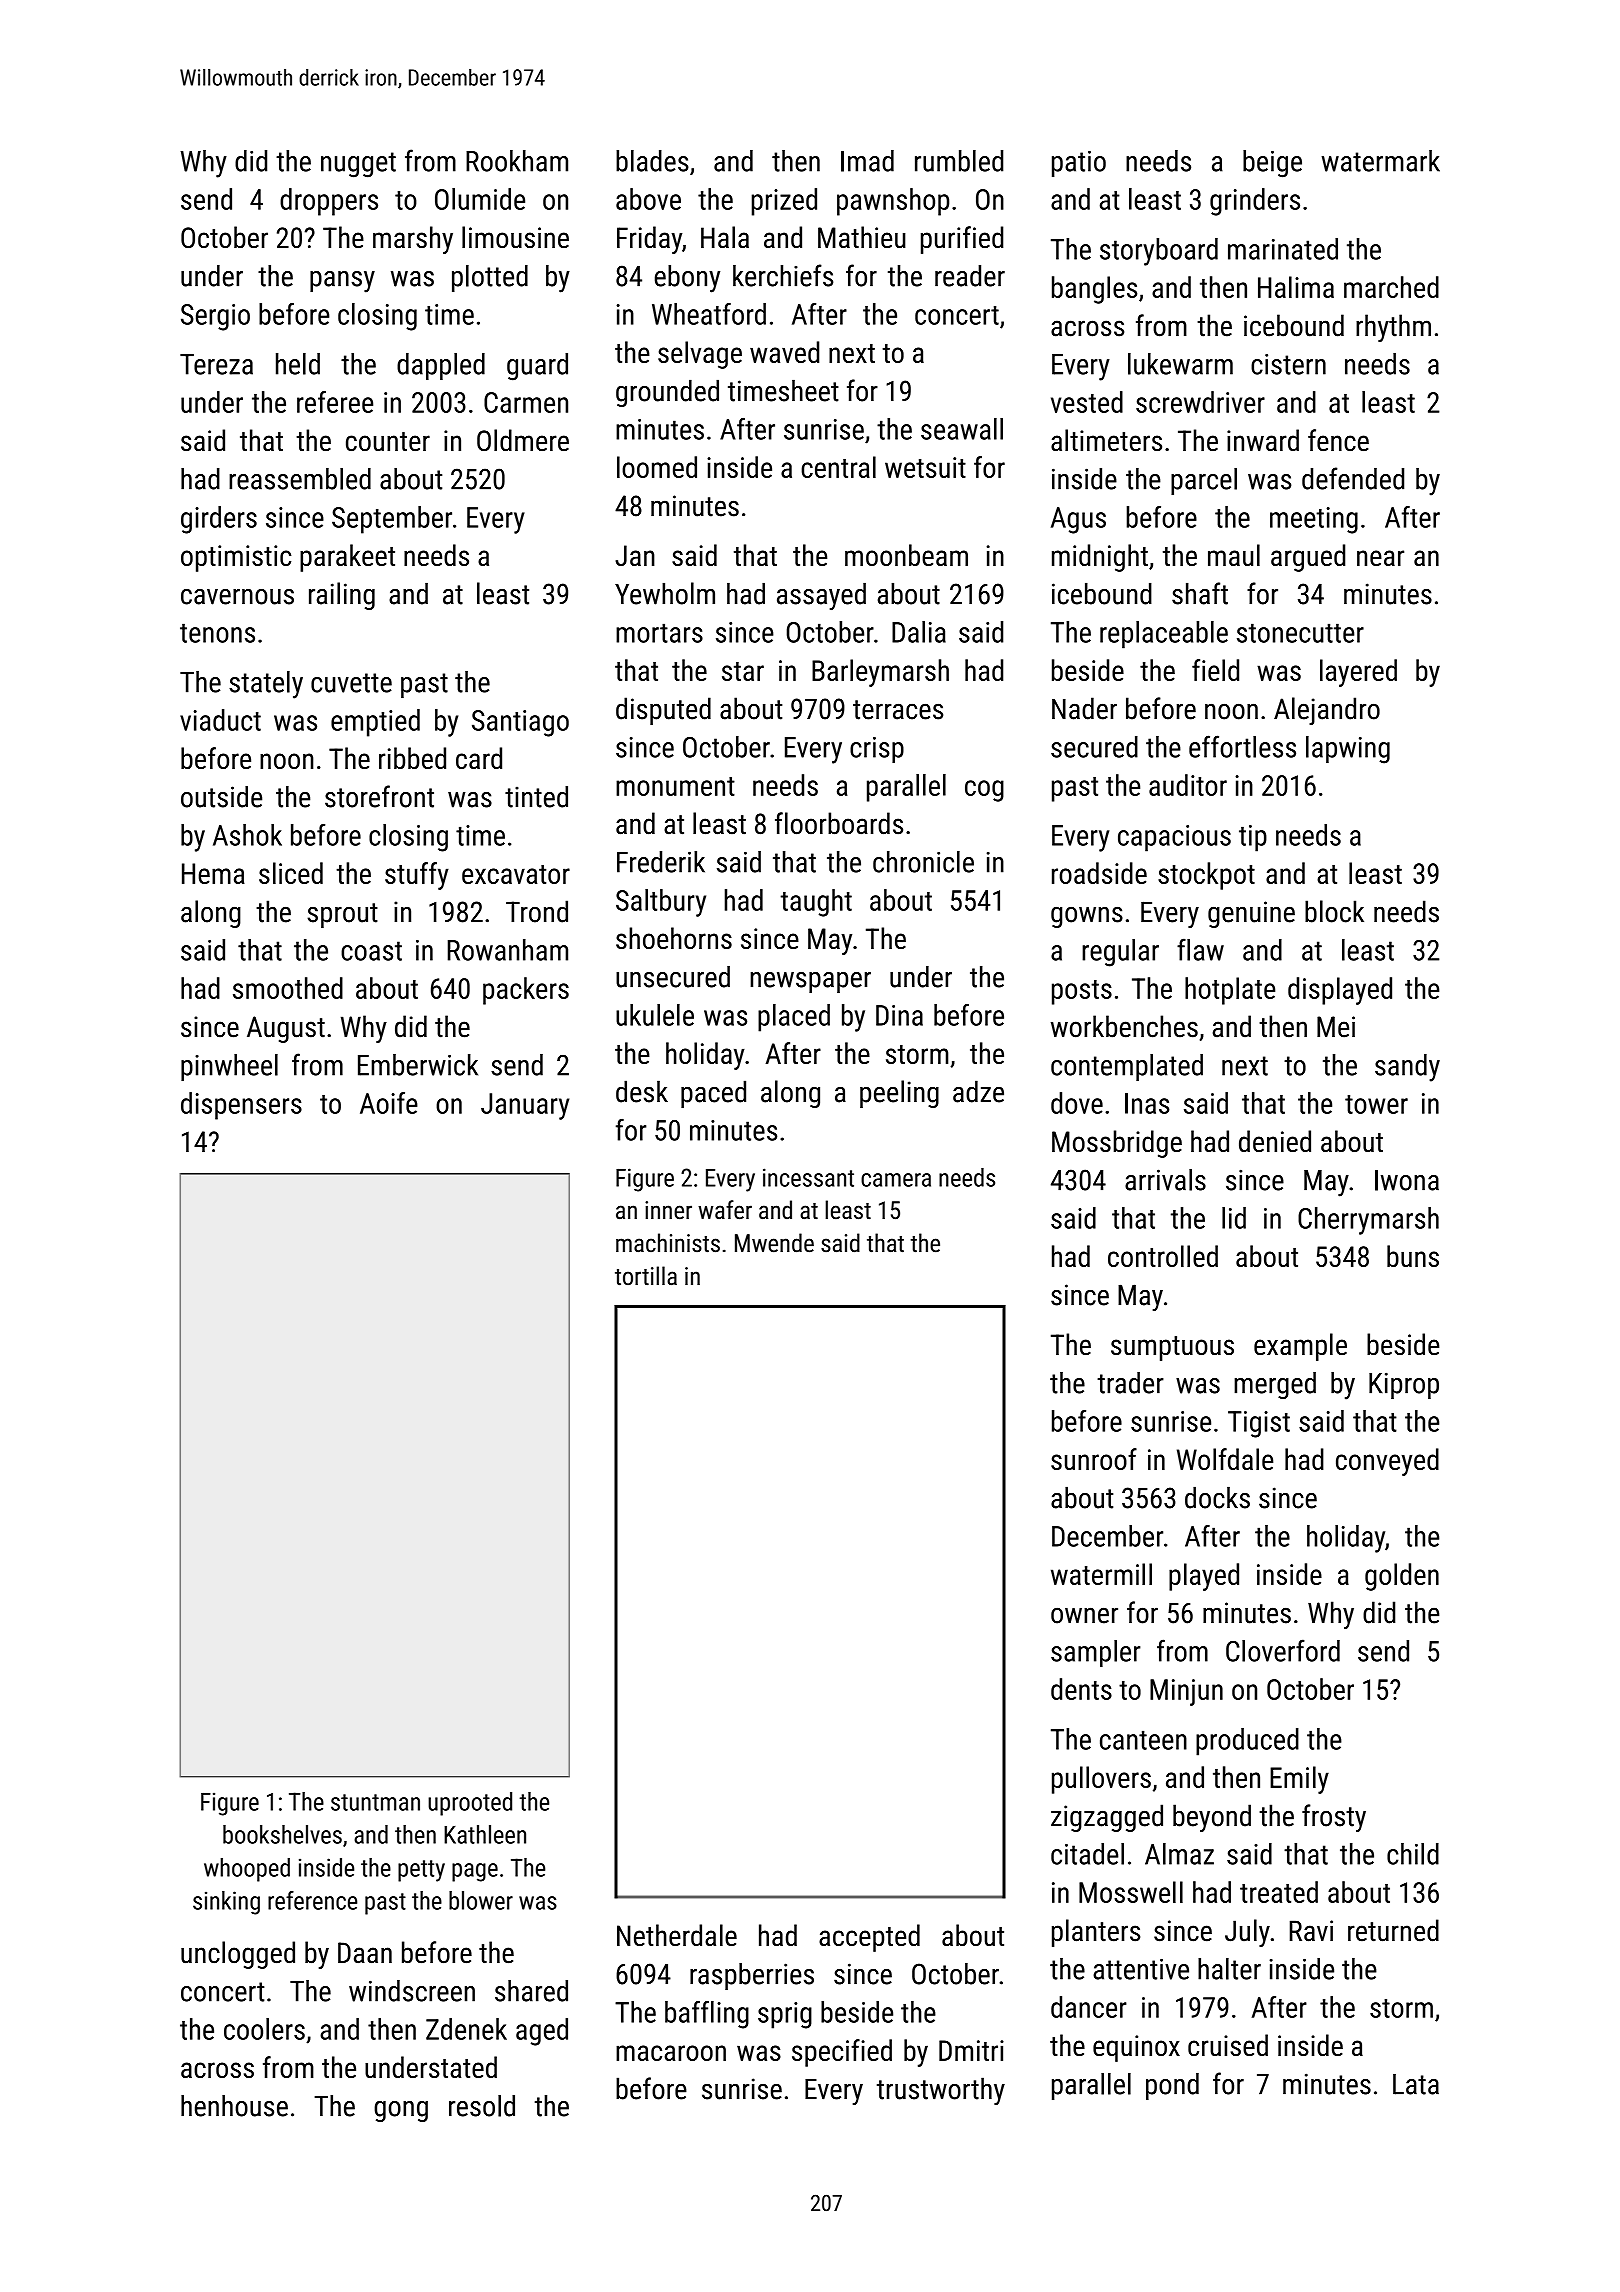 This screenshot has width=1620, height=2292. Describe the element at coordinates (282, 1834) in the screenshot. I see `bookshelves` at that location.
